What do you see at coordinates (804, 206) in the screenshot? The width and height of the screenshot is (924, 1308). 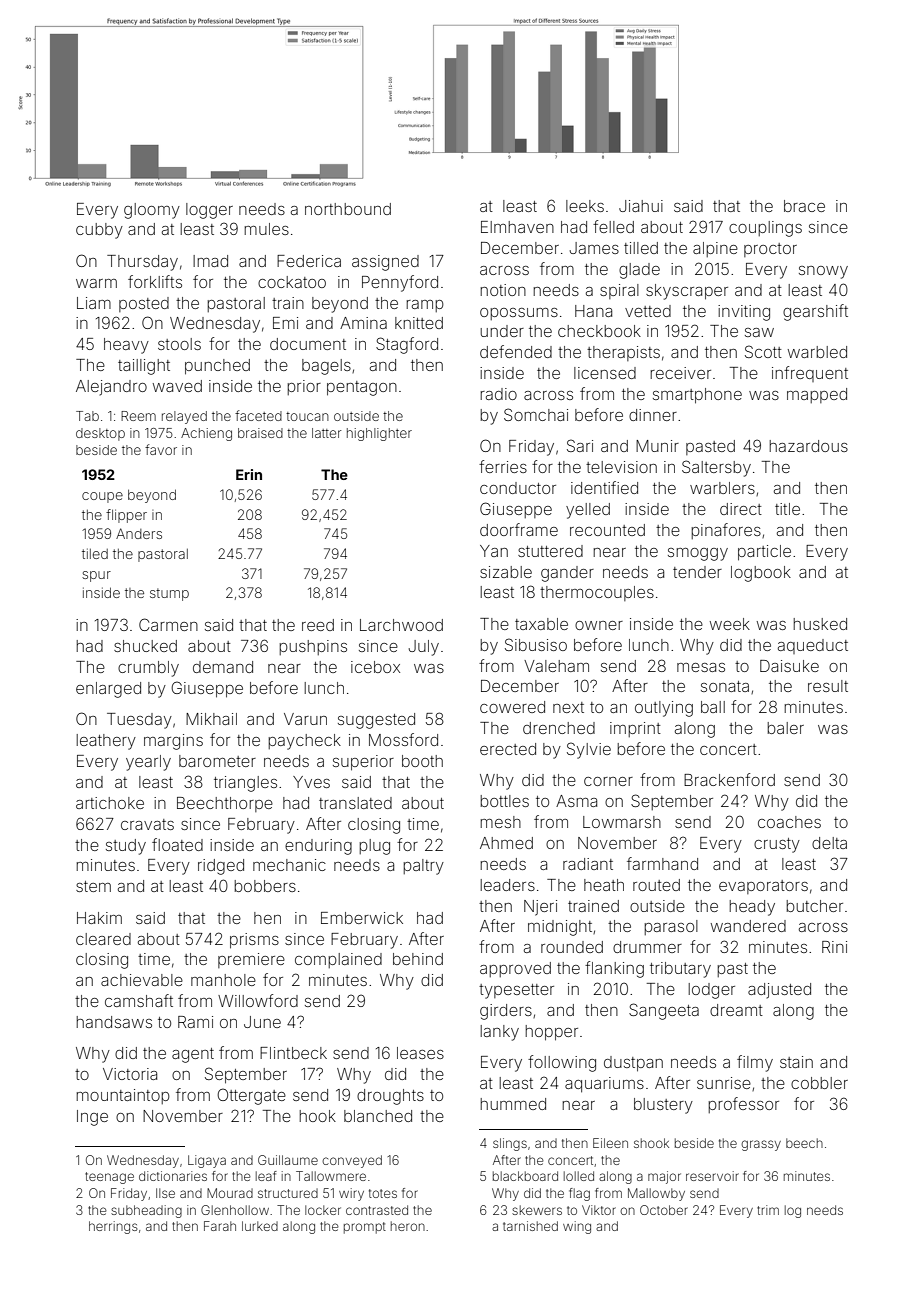 I see `brace` at bounding box center [804, 206].
